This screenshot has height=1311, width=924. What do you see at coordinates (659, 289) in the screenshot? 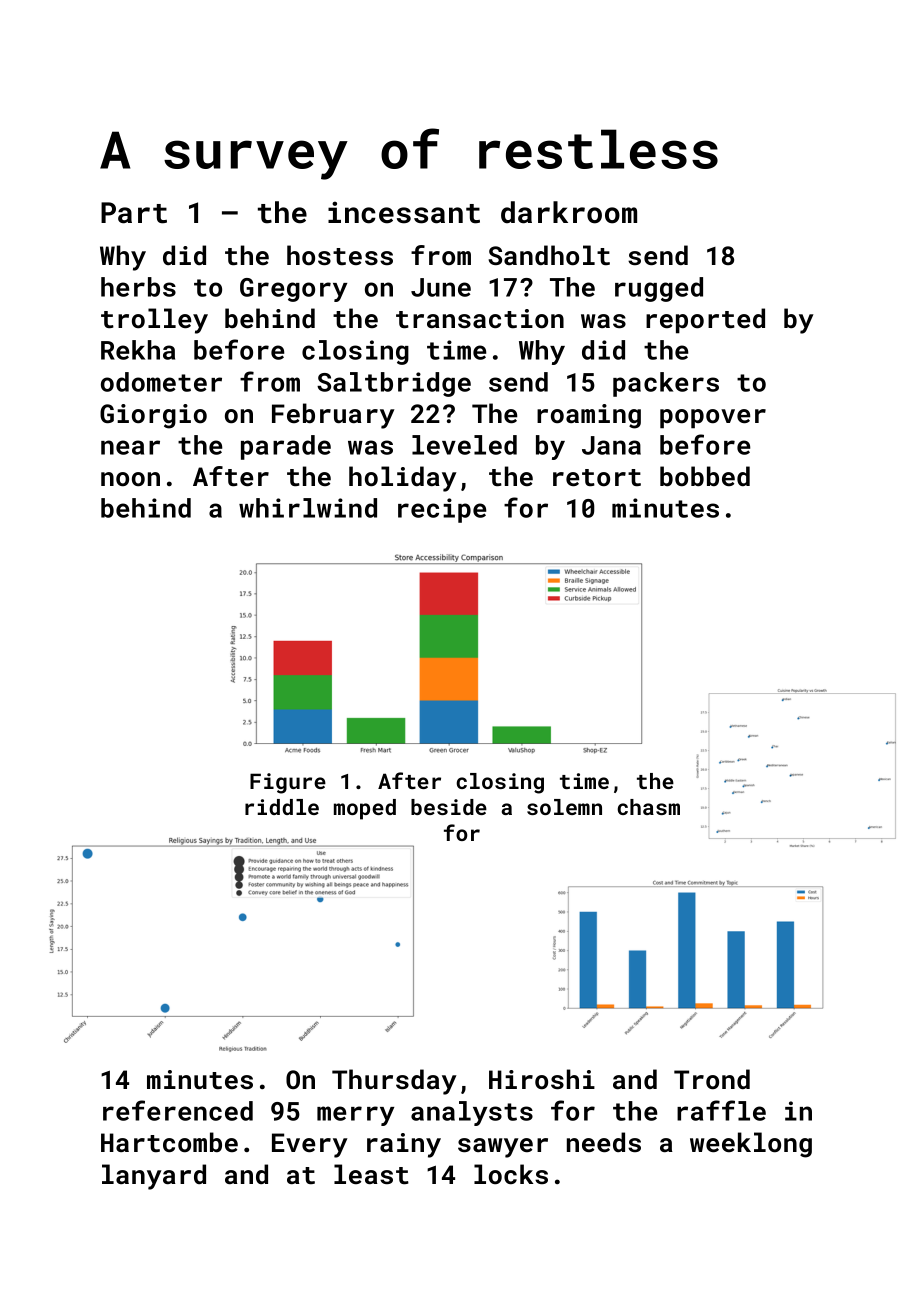
I see `rugged` at bounding box center [659, 289].
